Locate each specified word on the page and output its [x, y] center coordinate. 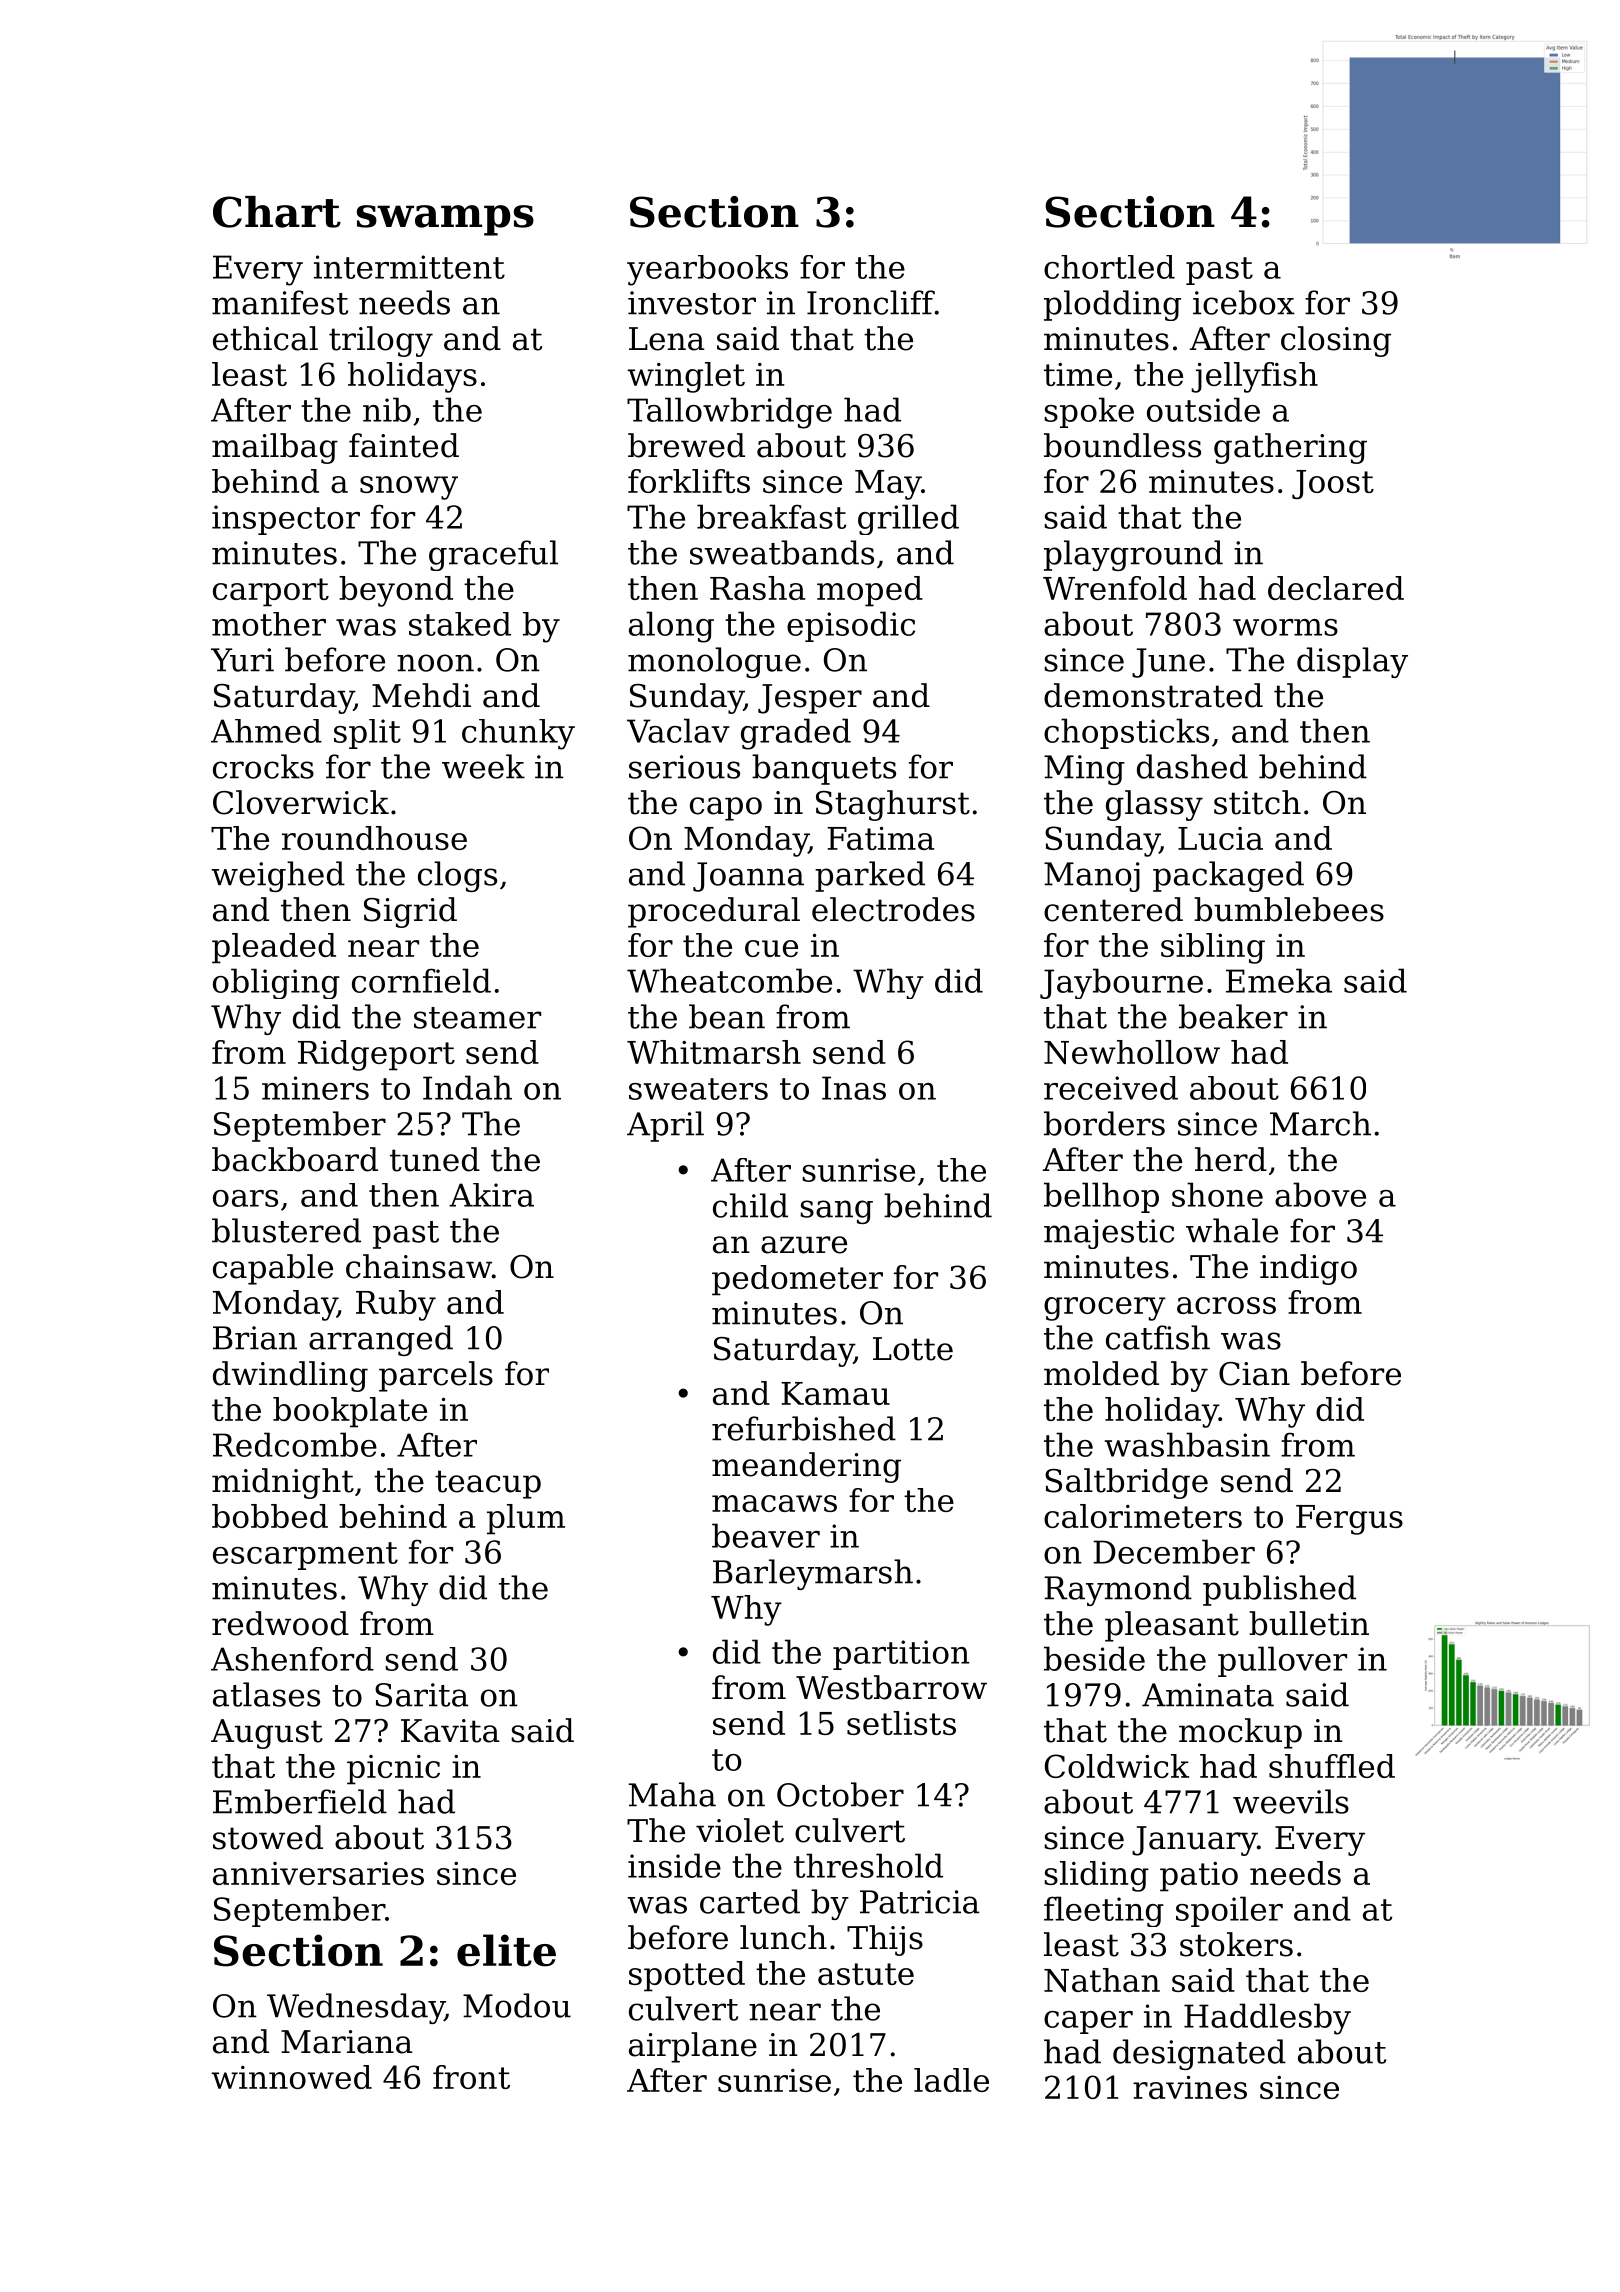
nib [387, 409]
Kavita [450, 1731]
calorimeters [1143, 1516]
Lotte [913, 1349]
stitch [1257, 802]
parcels [436, 1376]
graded [796, 734]
